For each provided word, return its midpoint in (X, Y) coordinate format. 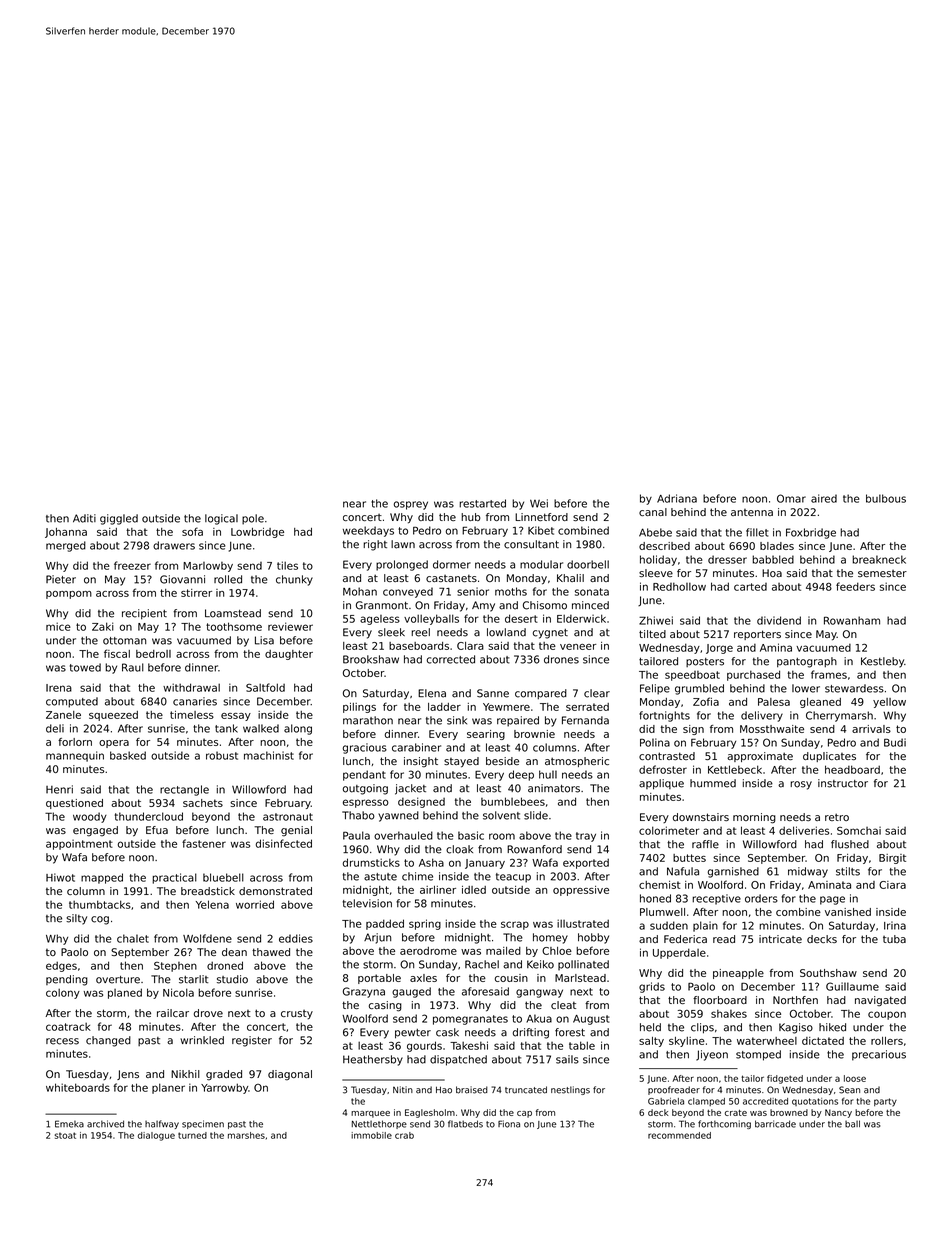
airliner (438, 890)
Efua (157, 830)
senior (473, 591)
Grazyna (364, 992)
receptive (716, 899)
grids (652, 987)
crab (404, 1135)
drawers (174, 545)
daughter (289, 655)
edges (61, 966)
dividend (779, 620)
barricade (775, 1124)
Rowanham (852, 620)
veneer (578, 647)
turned (192, 1135)
